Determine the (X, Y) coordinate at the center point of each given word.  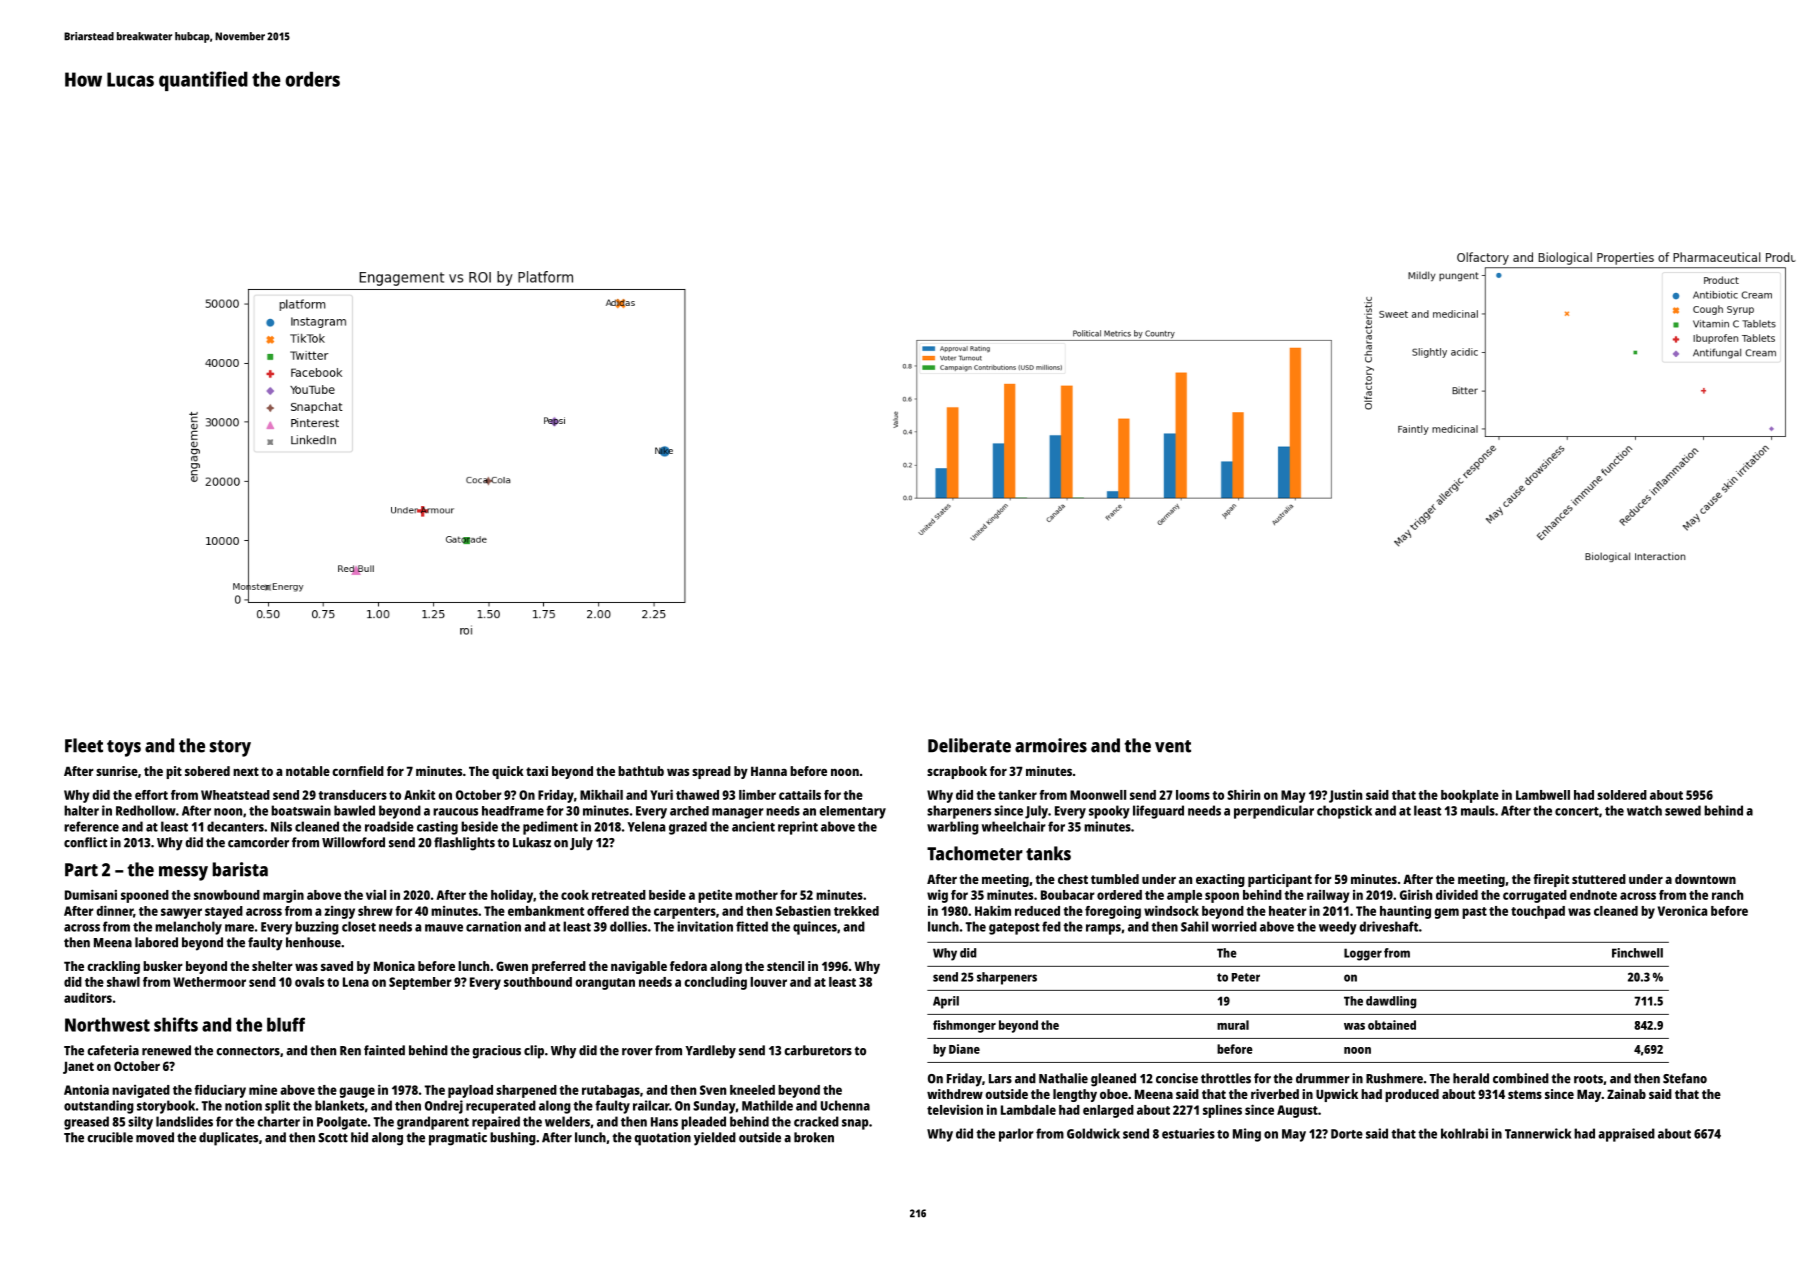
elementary (853, 812)
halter (81, 810)
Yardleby (710, 1052)
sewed (1683, 810)
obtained (1392, 1025)
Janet (78, 1067)
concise (1177, 1078)
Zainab (1626, 1094)
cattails (800, 794)
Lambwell (1543, 795)
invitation (705, 926)
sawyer (181, 913)
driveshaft (1388, 926)
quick (508, 772)
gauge (357, 1092)
